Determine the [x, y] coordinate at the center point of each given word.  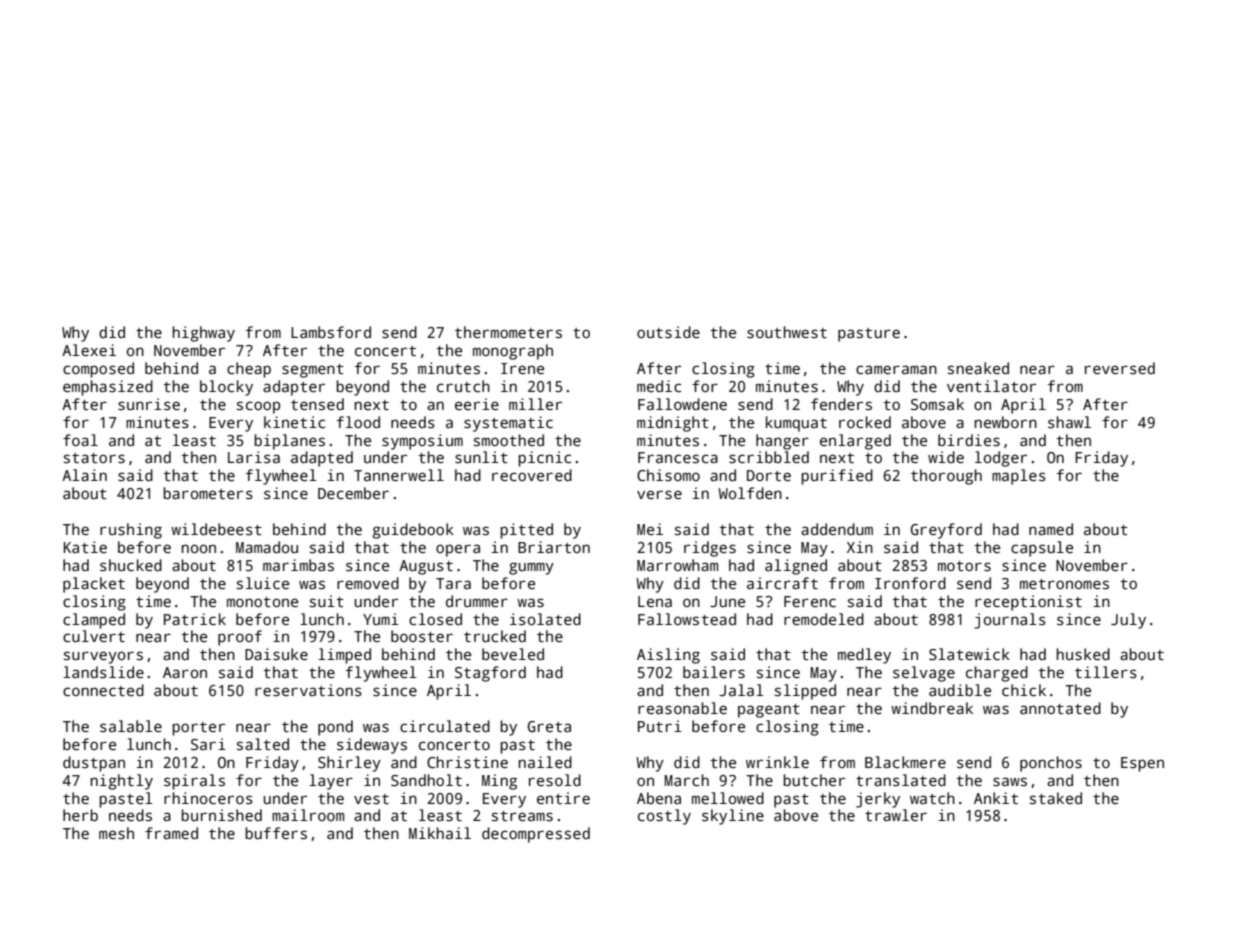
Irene [522, 368]
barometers [208, 493]
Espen [1142, 764]
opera [458, 550]
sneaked [978, 368]
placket [94, 585]
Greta [549, 726]
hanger [782, 442]
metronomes [1064, 584]
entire [563, 798]
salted [263, 744]
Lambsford [331, 332]
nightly [122, 782]
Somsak [937, 404]
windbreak [932, 708]
